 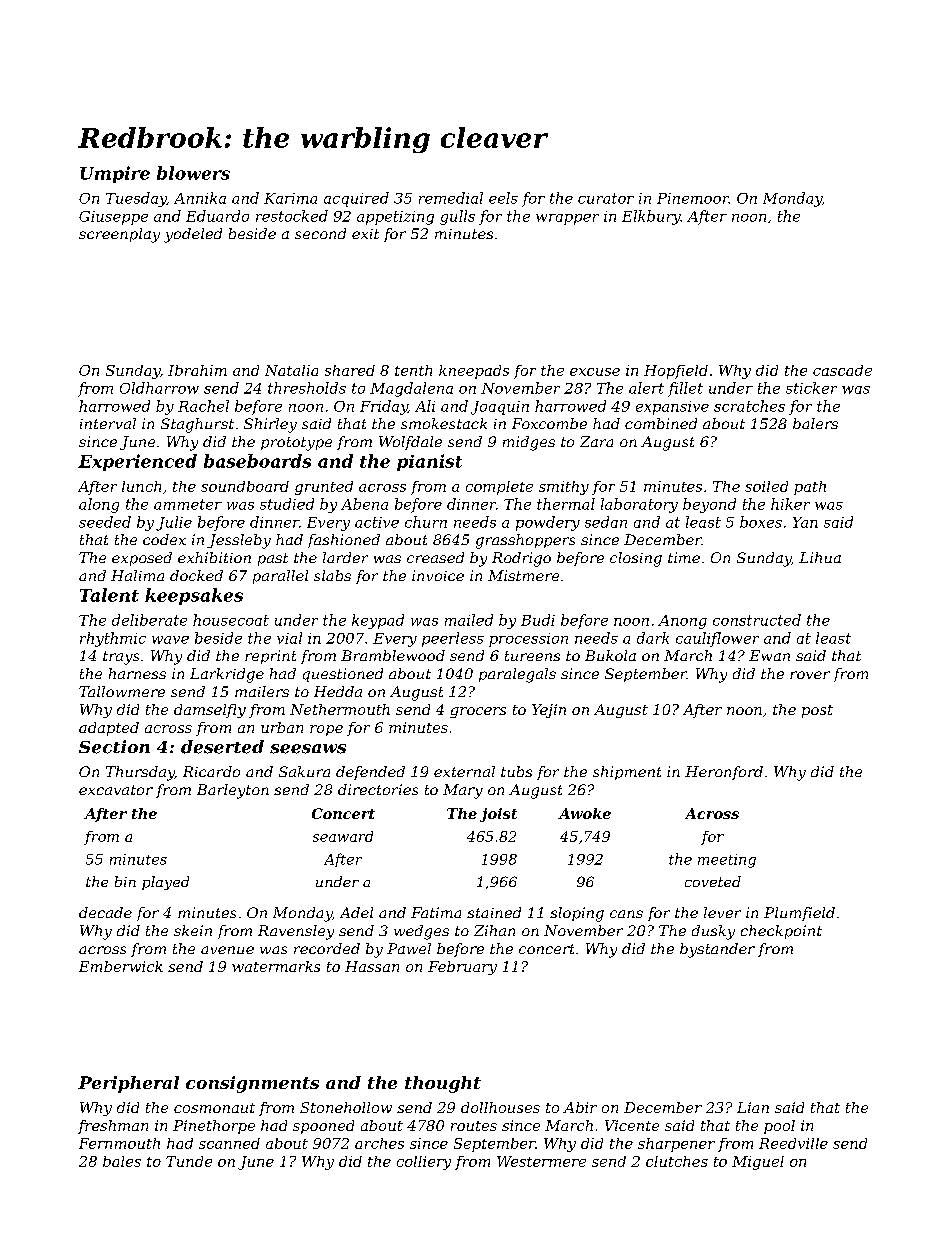 I want to click on Emberwick, so click(x=121, y=966).
